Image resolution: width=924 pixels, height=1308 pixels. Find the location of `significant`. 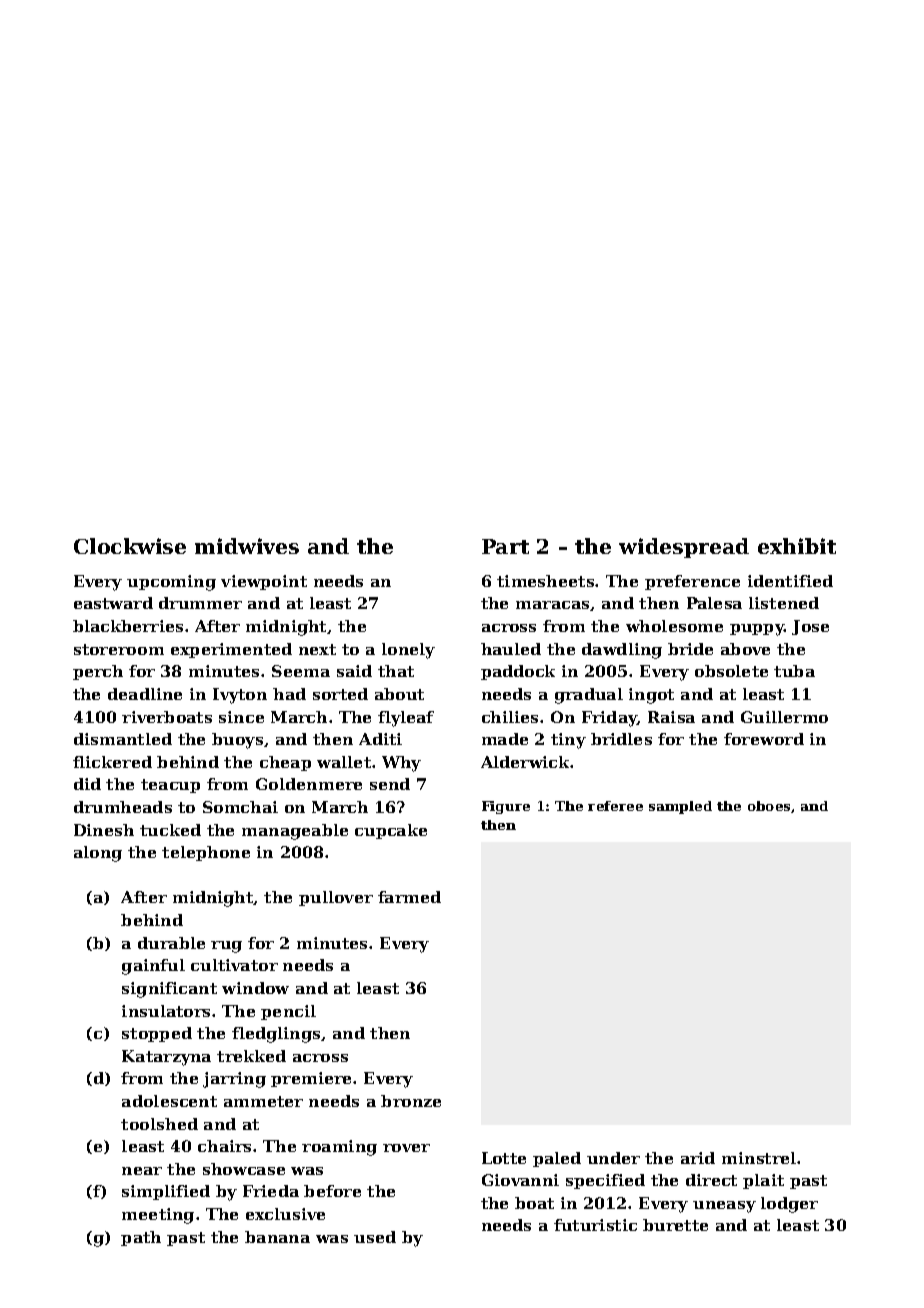

significant is located at coordinates (169, 990).
